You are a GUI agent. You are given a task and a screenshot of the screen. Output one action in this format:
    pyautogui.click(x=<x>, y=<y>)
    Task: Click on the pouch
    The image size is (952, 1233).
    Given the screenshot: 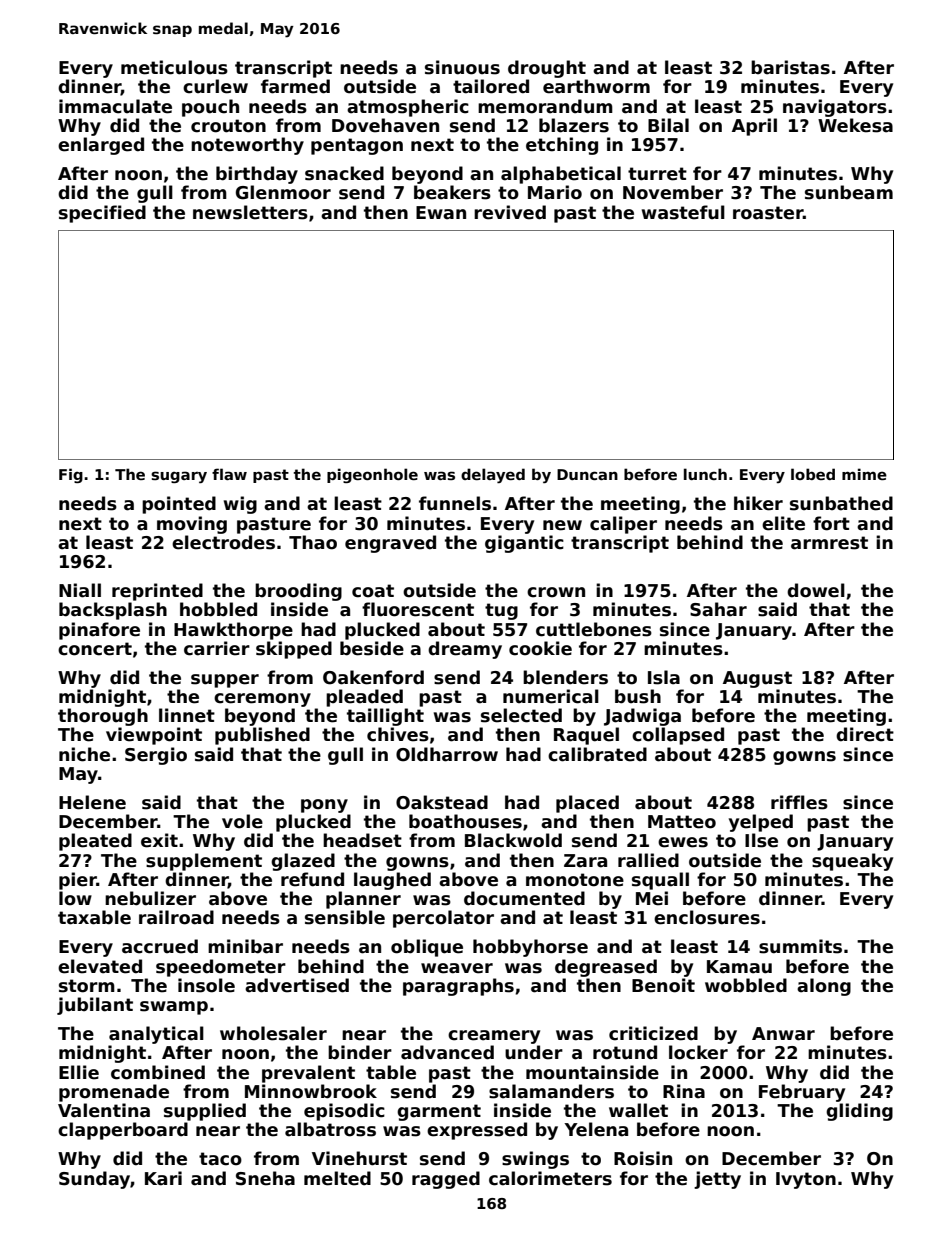 What is the action you would take?
    pyautogui.click(x=210, y=108)
